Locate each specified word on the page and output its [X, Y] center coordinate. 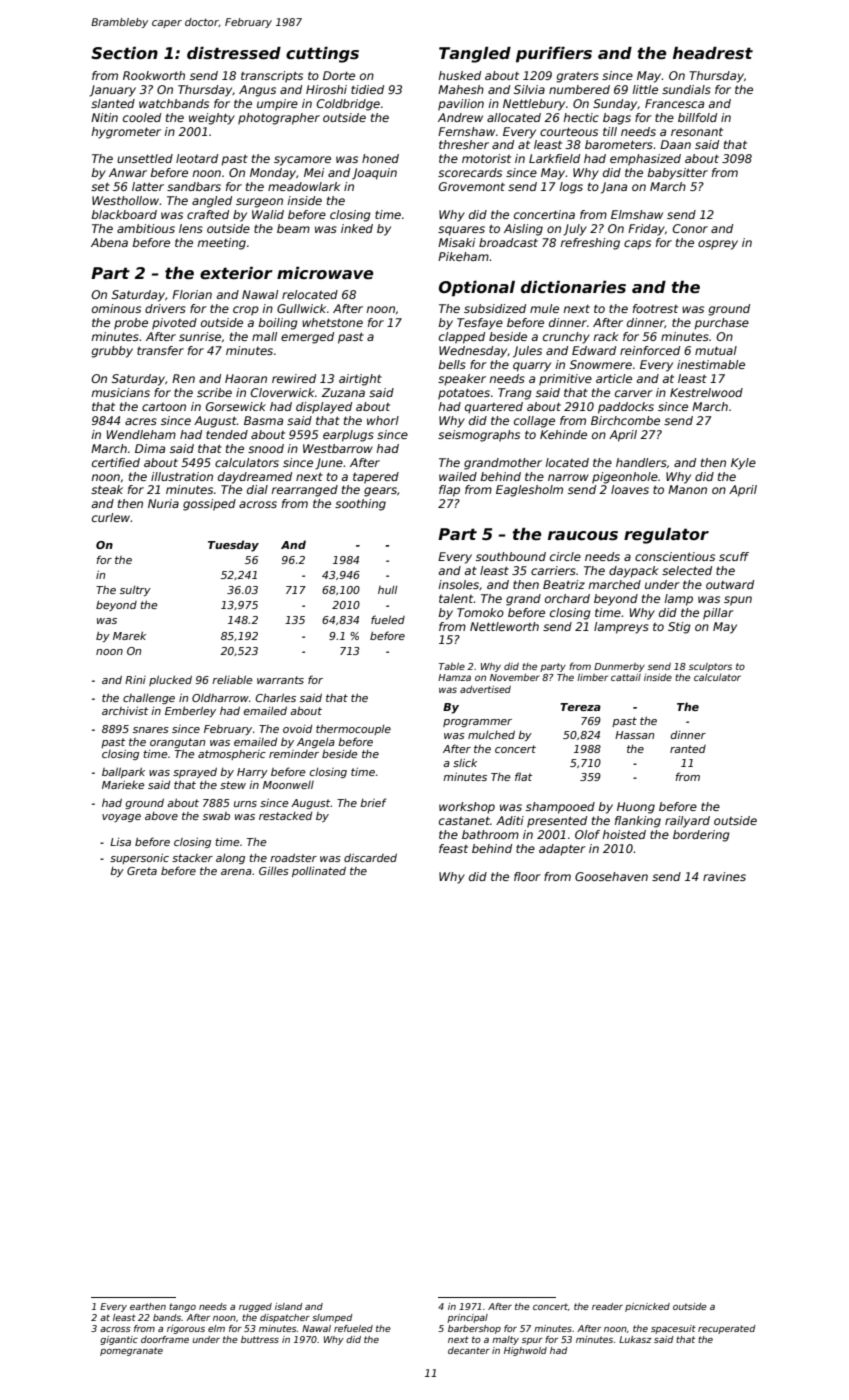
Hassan [634, 735]
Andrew [460, 117]
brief [373, 802]
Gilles [274, 871]
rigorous [186, 1329]
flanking [638, 822]
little [645, 89]
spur [532, 1341]
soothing [360, 505]
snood [266, 448]
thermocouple [353, 729]
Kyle [743, 464]
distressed [234, 53]
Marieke [123, 784]
